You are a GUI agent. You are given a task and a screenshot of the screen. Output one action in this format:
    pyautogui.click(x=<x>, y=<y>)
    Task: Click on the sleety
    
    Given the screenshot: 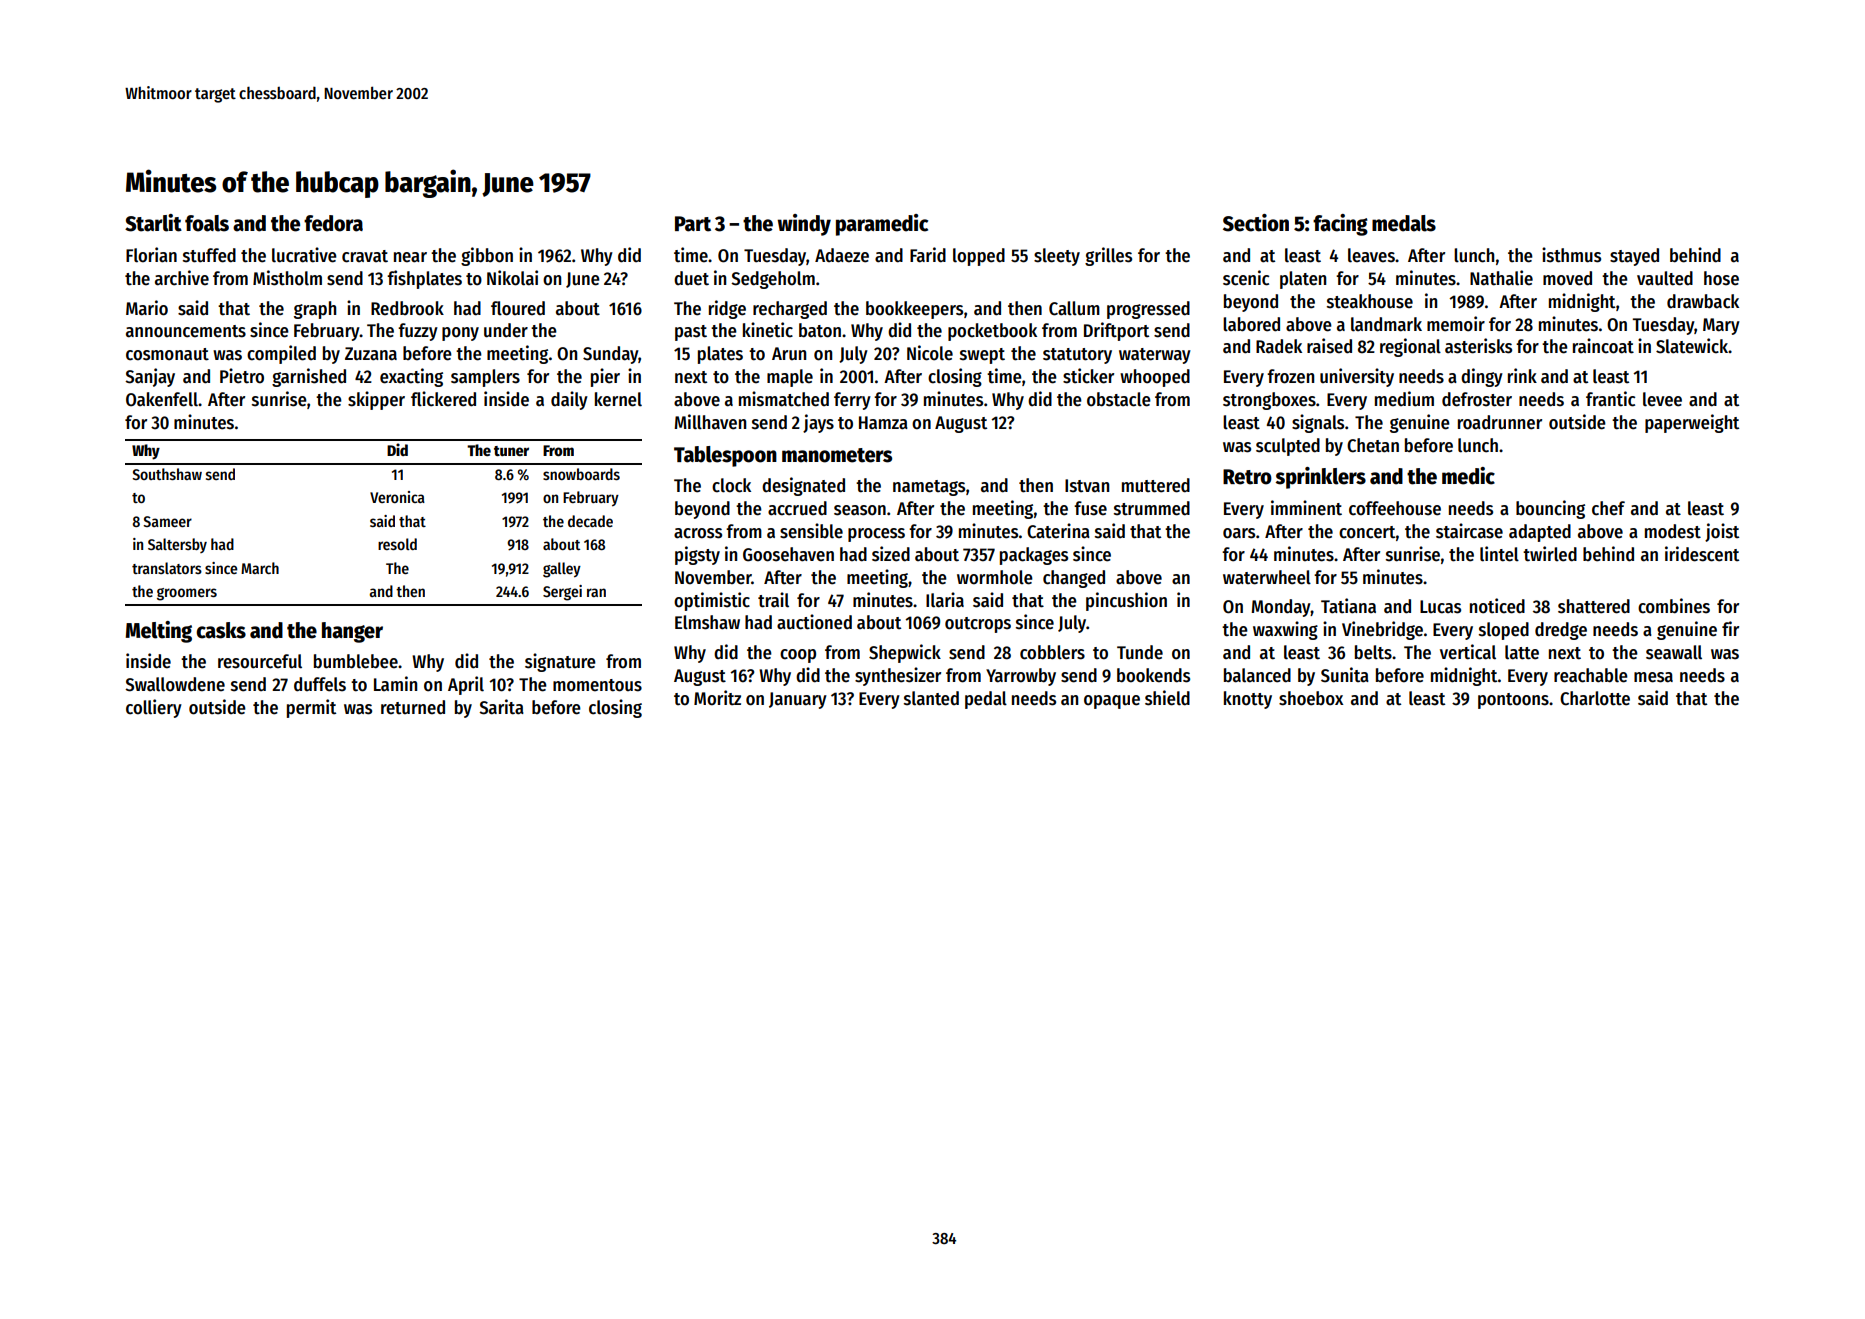 What is the action you would take?
    pyautogui.click(x=1057, y=257)
